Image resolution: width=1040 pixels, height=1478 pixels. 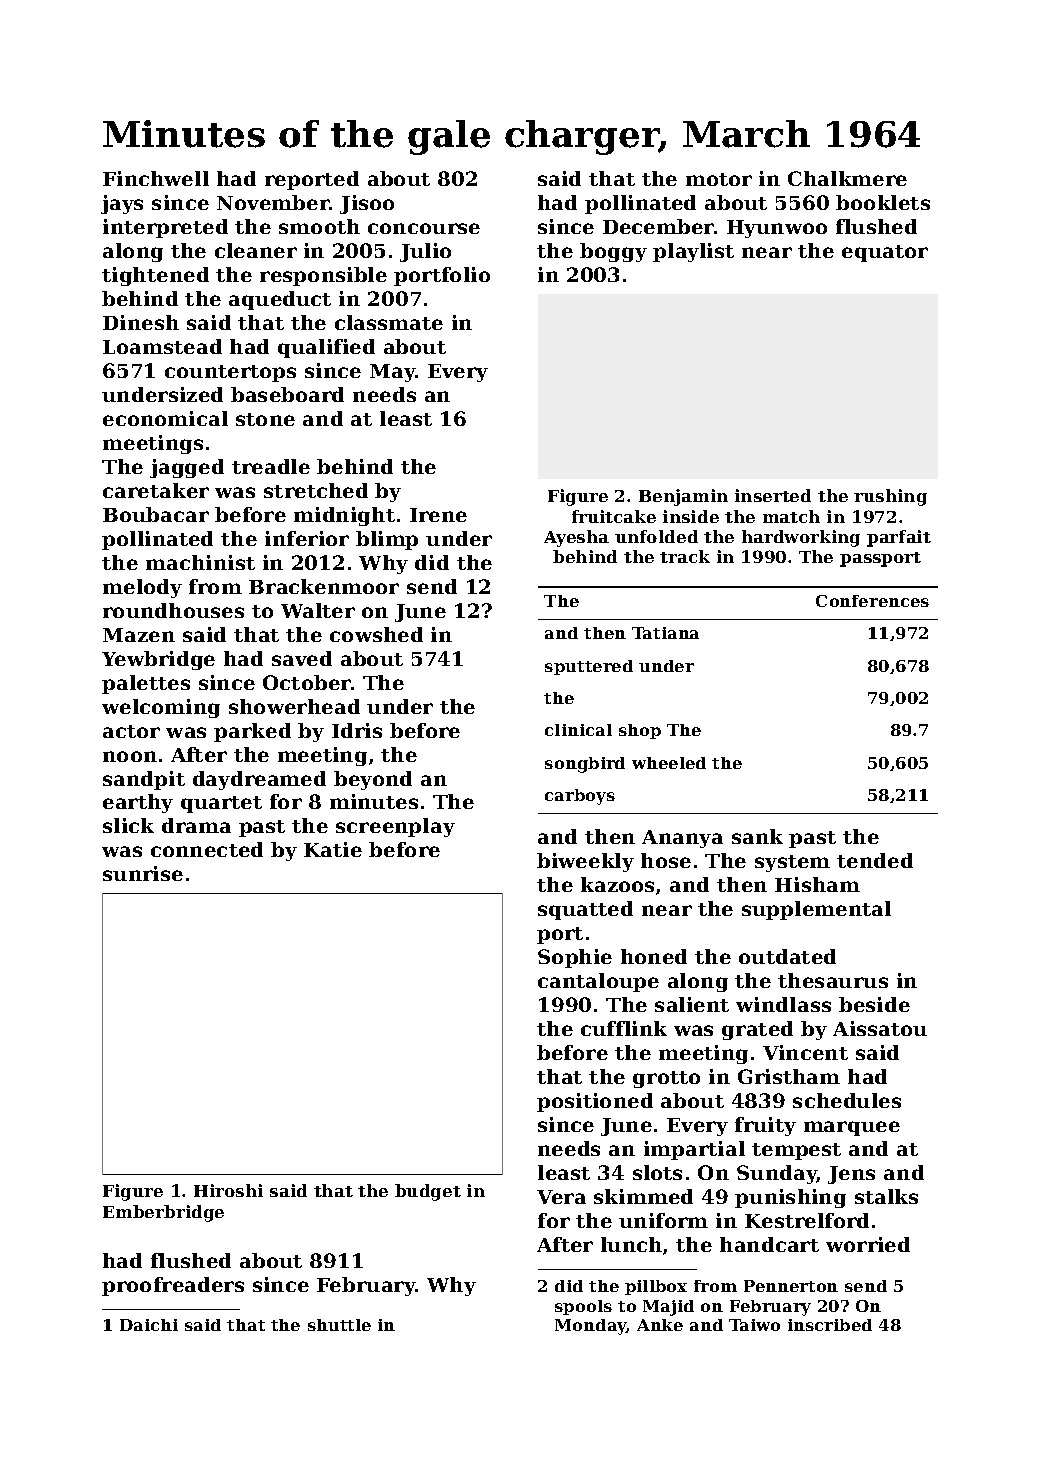 What do you see at coordinates (773, 495) in the image?
I see `inserted` at bounding box center [773, 495].
